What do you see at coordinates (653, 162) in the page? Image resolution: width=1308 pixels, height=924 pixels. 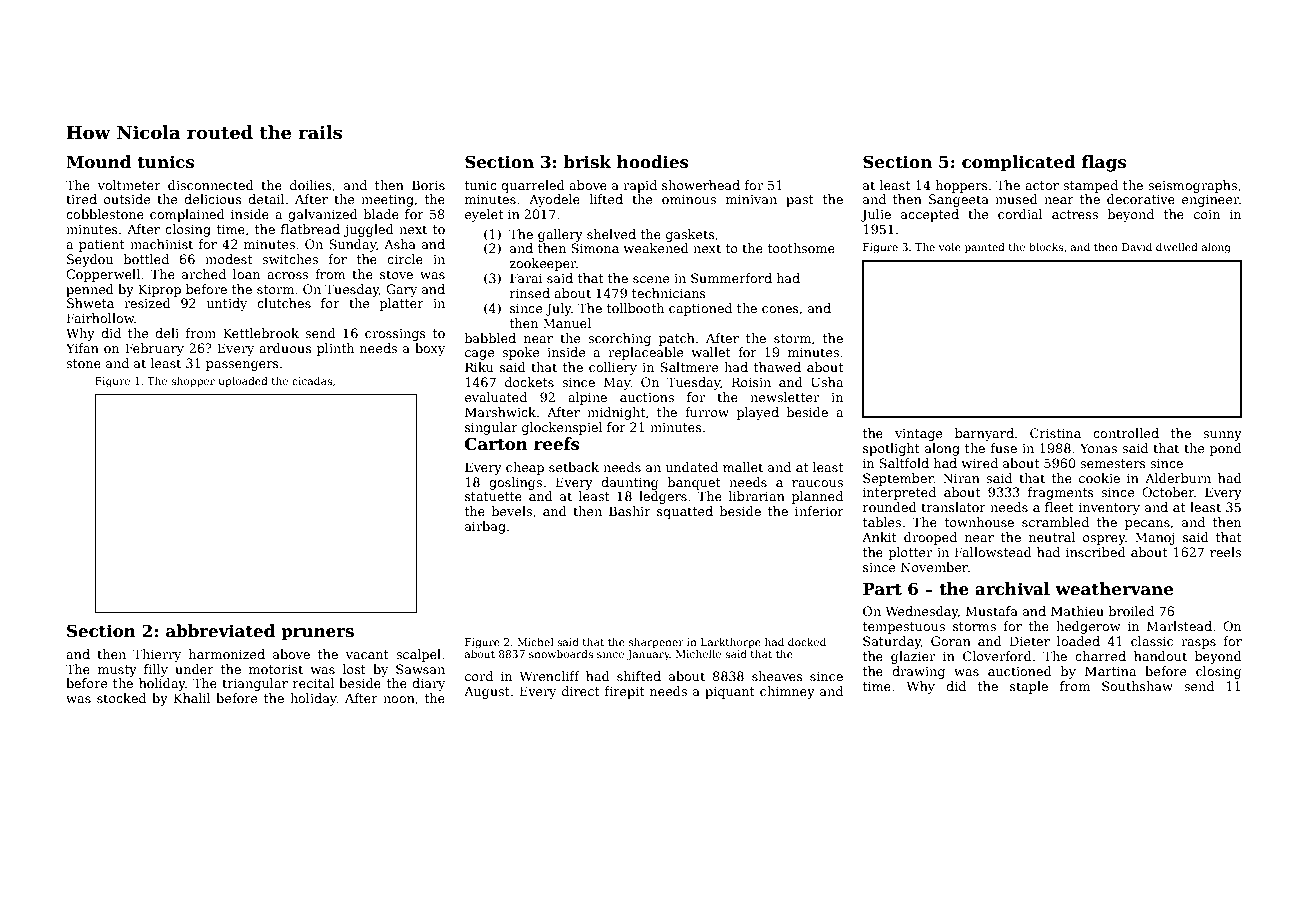 I see `hoodies` at bounding box center [653, 162].
